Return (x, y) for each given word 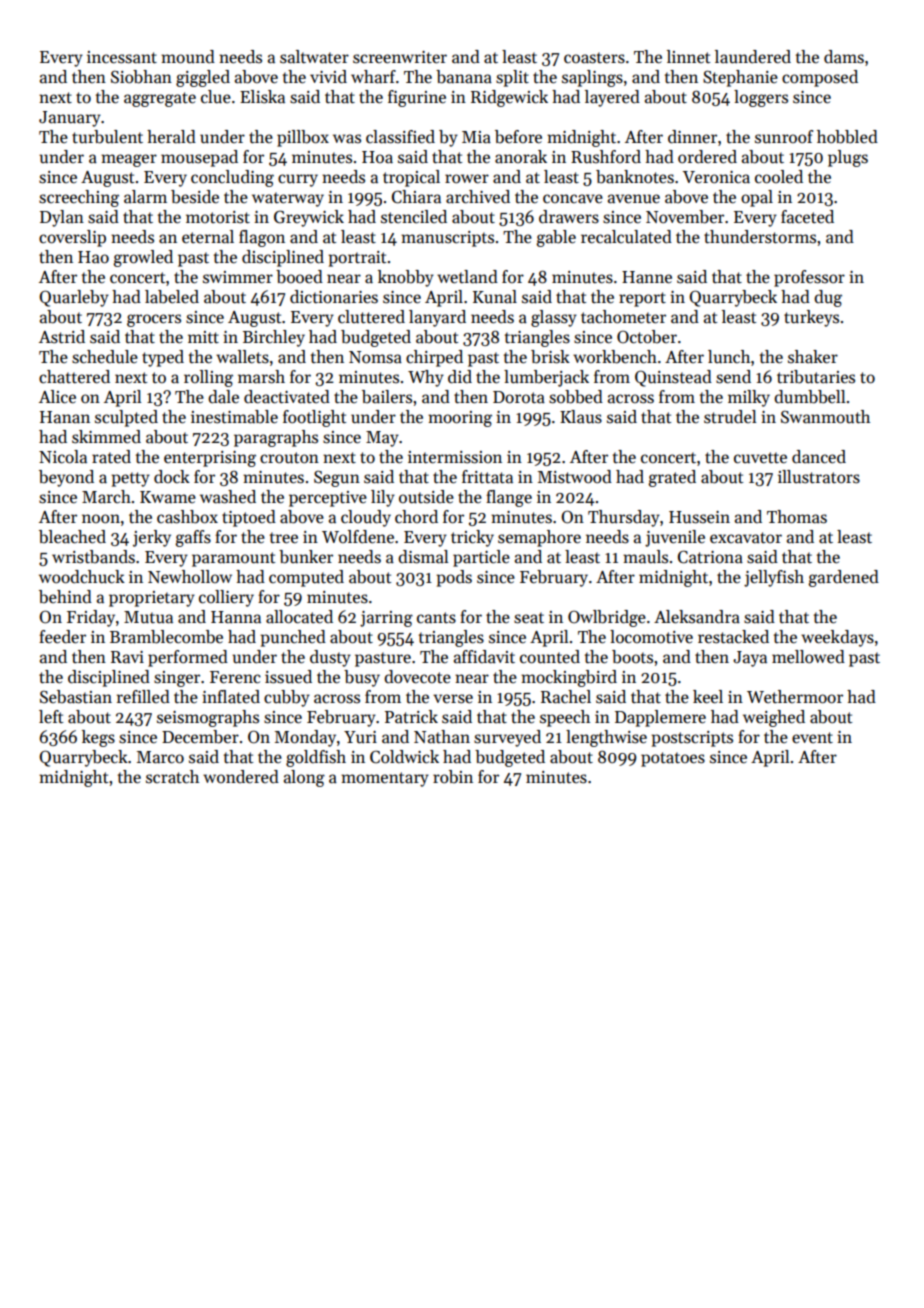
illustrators (819, 477)
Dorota (519, 397)
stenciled (414, 217)
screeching (79, 198)
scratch (172, 777)
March (106, 497)
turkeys (811, 318)
